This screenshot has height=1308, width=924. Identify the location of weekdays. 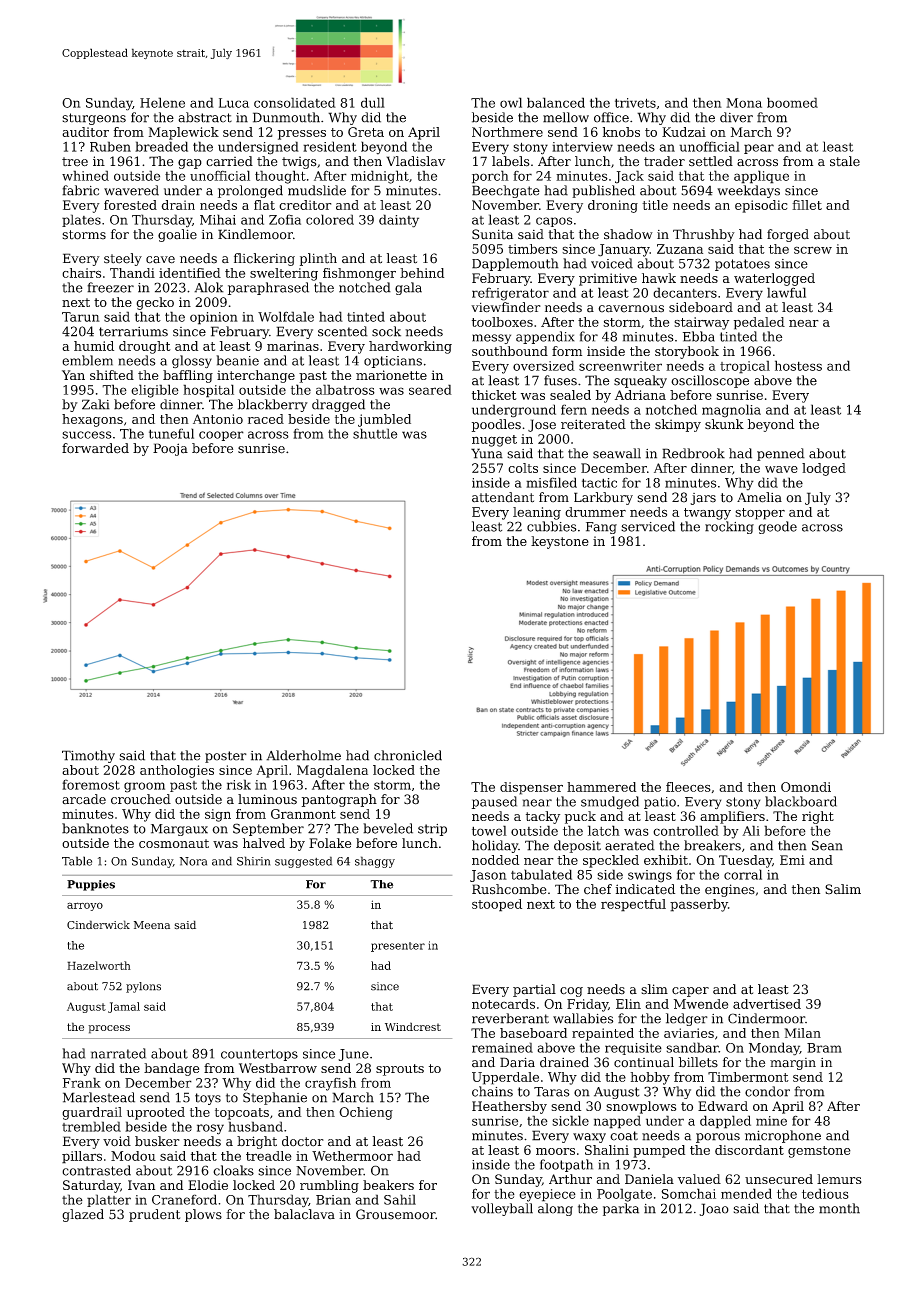
(748, 191).
